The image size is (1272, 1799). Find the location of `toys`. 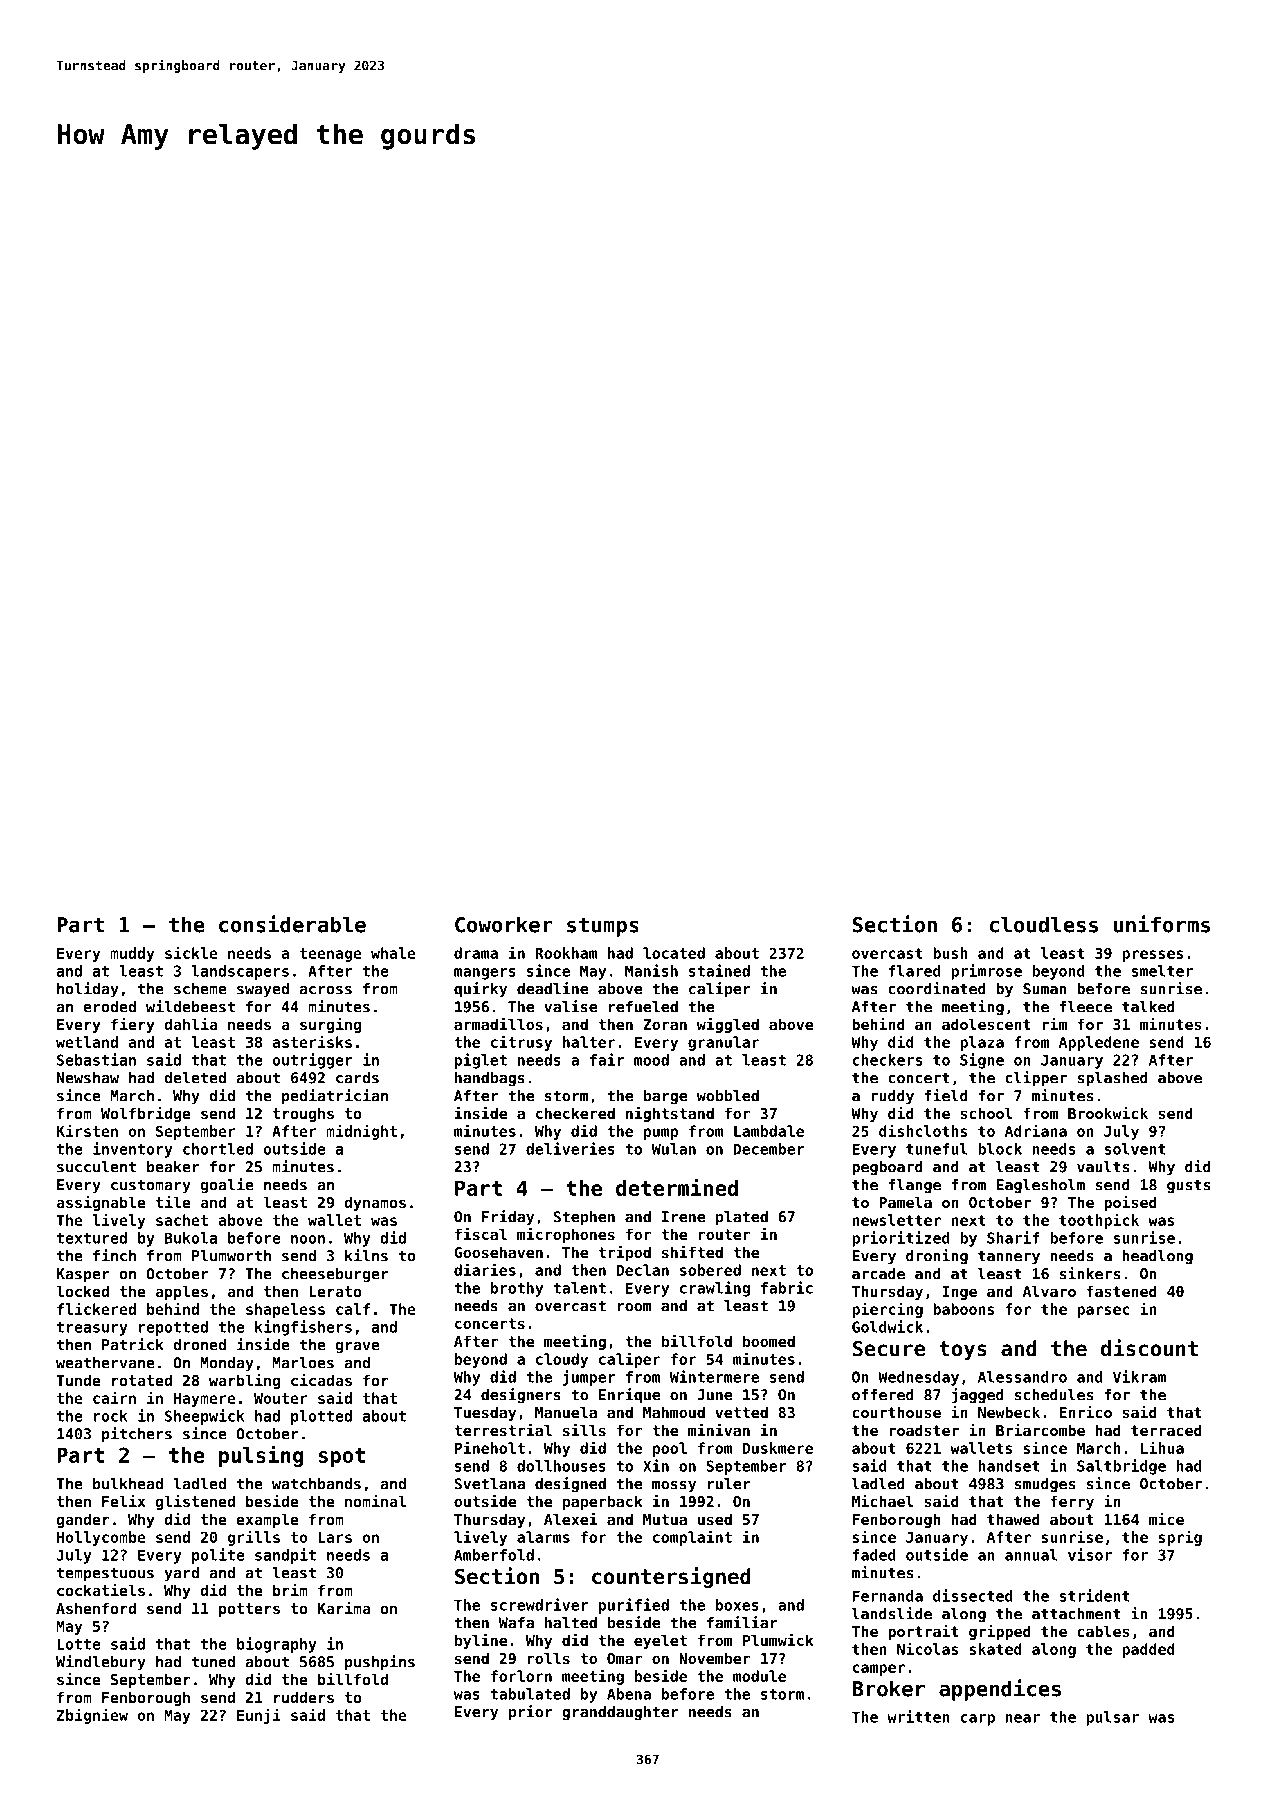

toys is located at coordinates (963, 1351).
